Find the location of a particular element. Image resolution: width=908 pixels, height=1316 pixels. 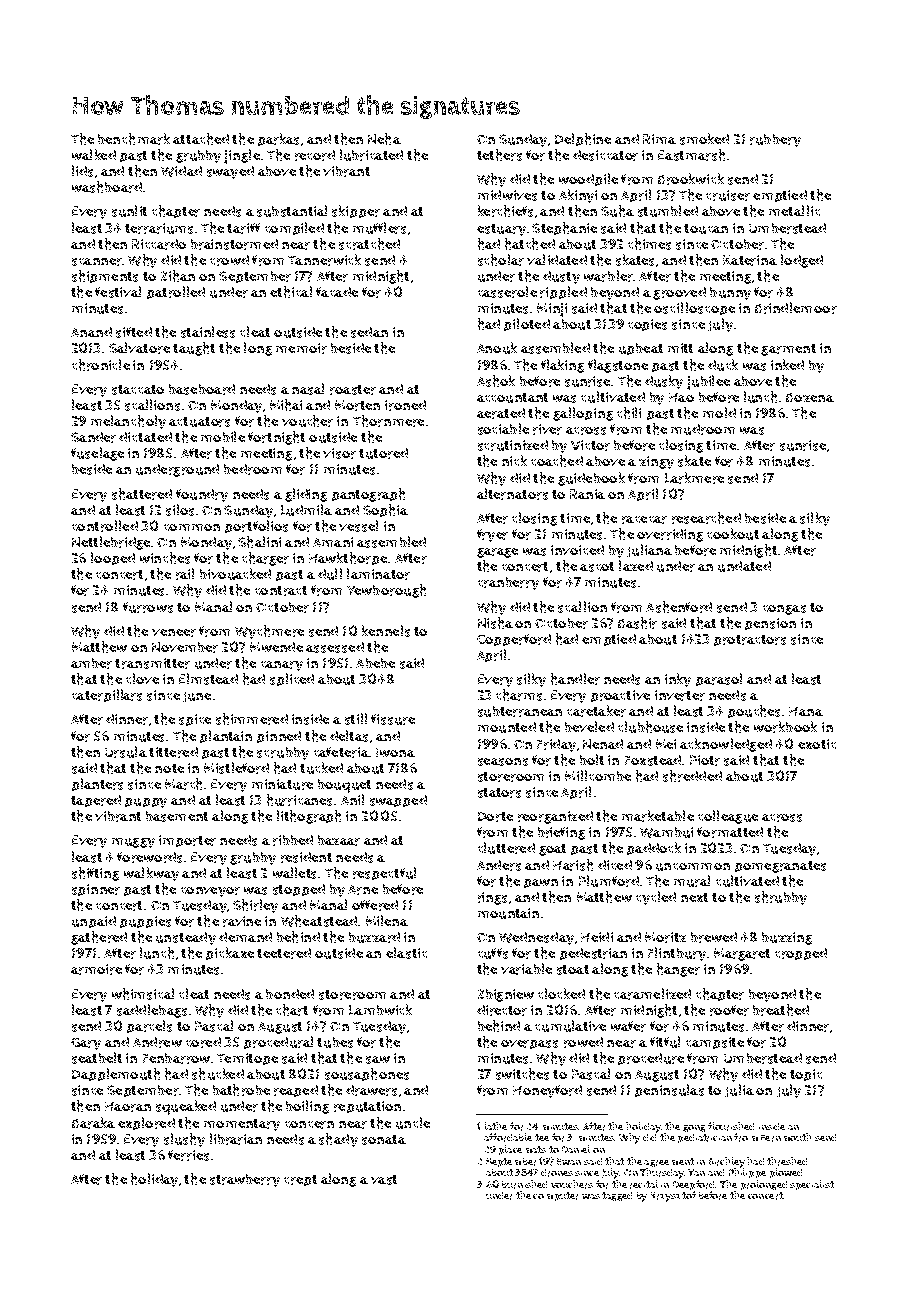

Neha is located at coordinates (384, 139).
